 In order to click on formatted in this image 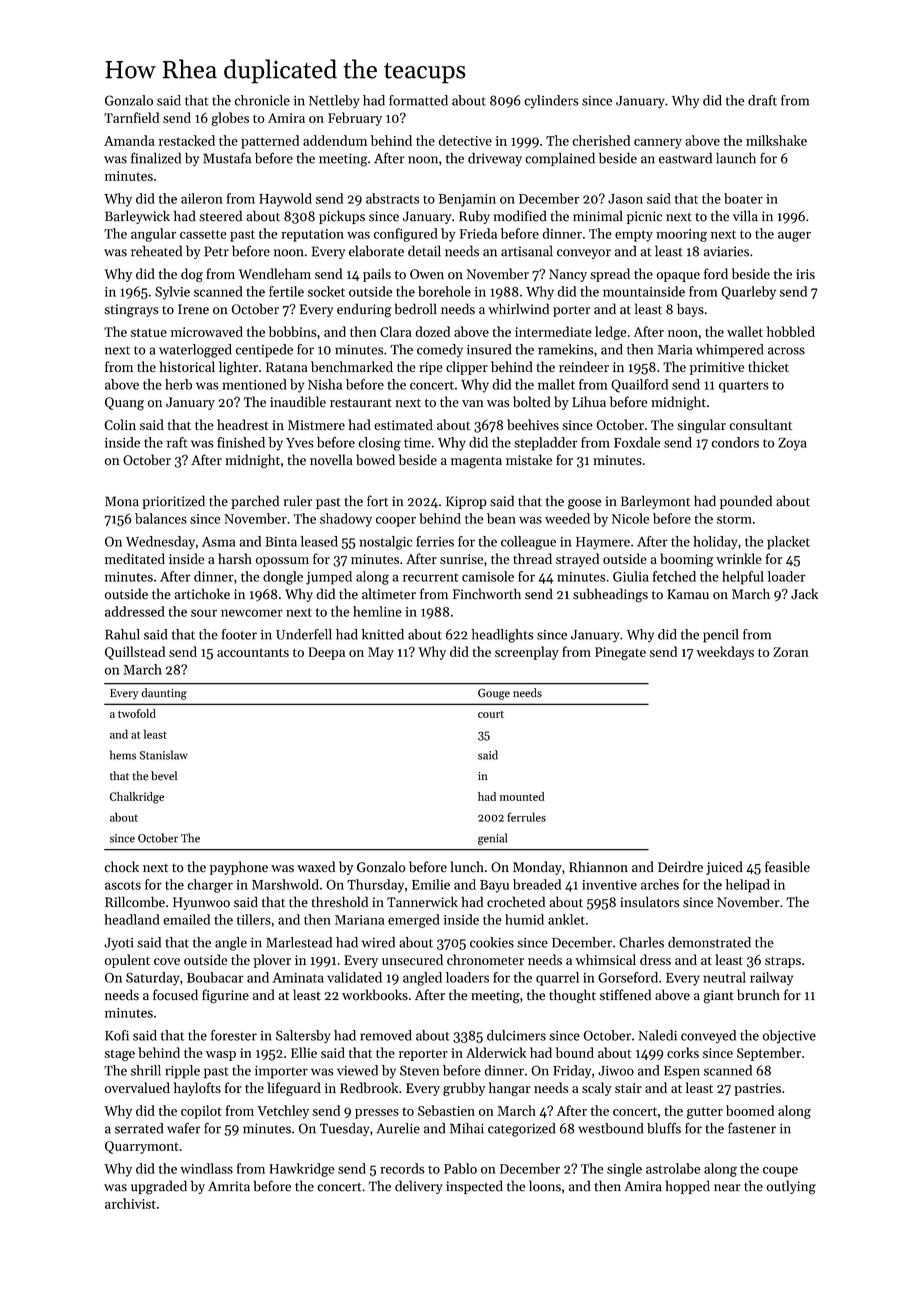, I will do `click(418, 100)`.
